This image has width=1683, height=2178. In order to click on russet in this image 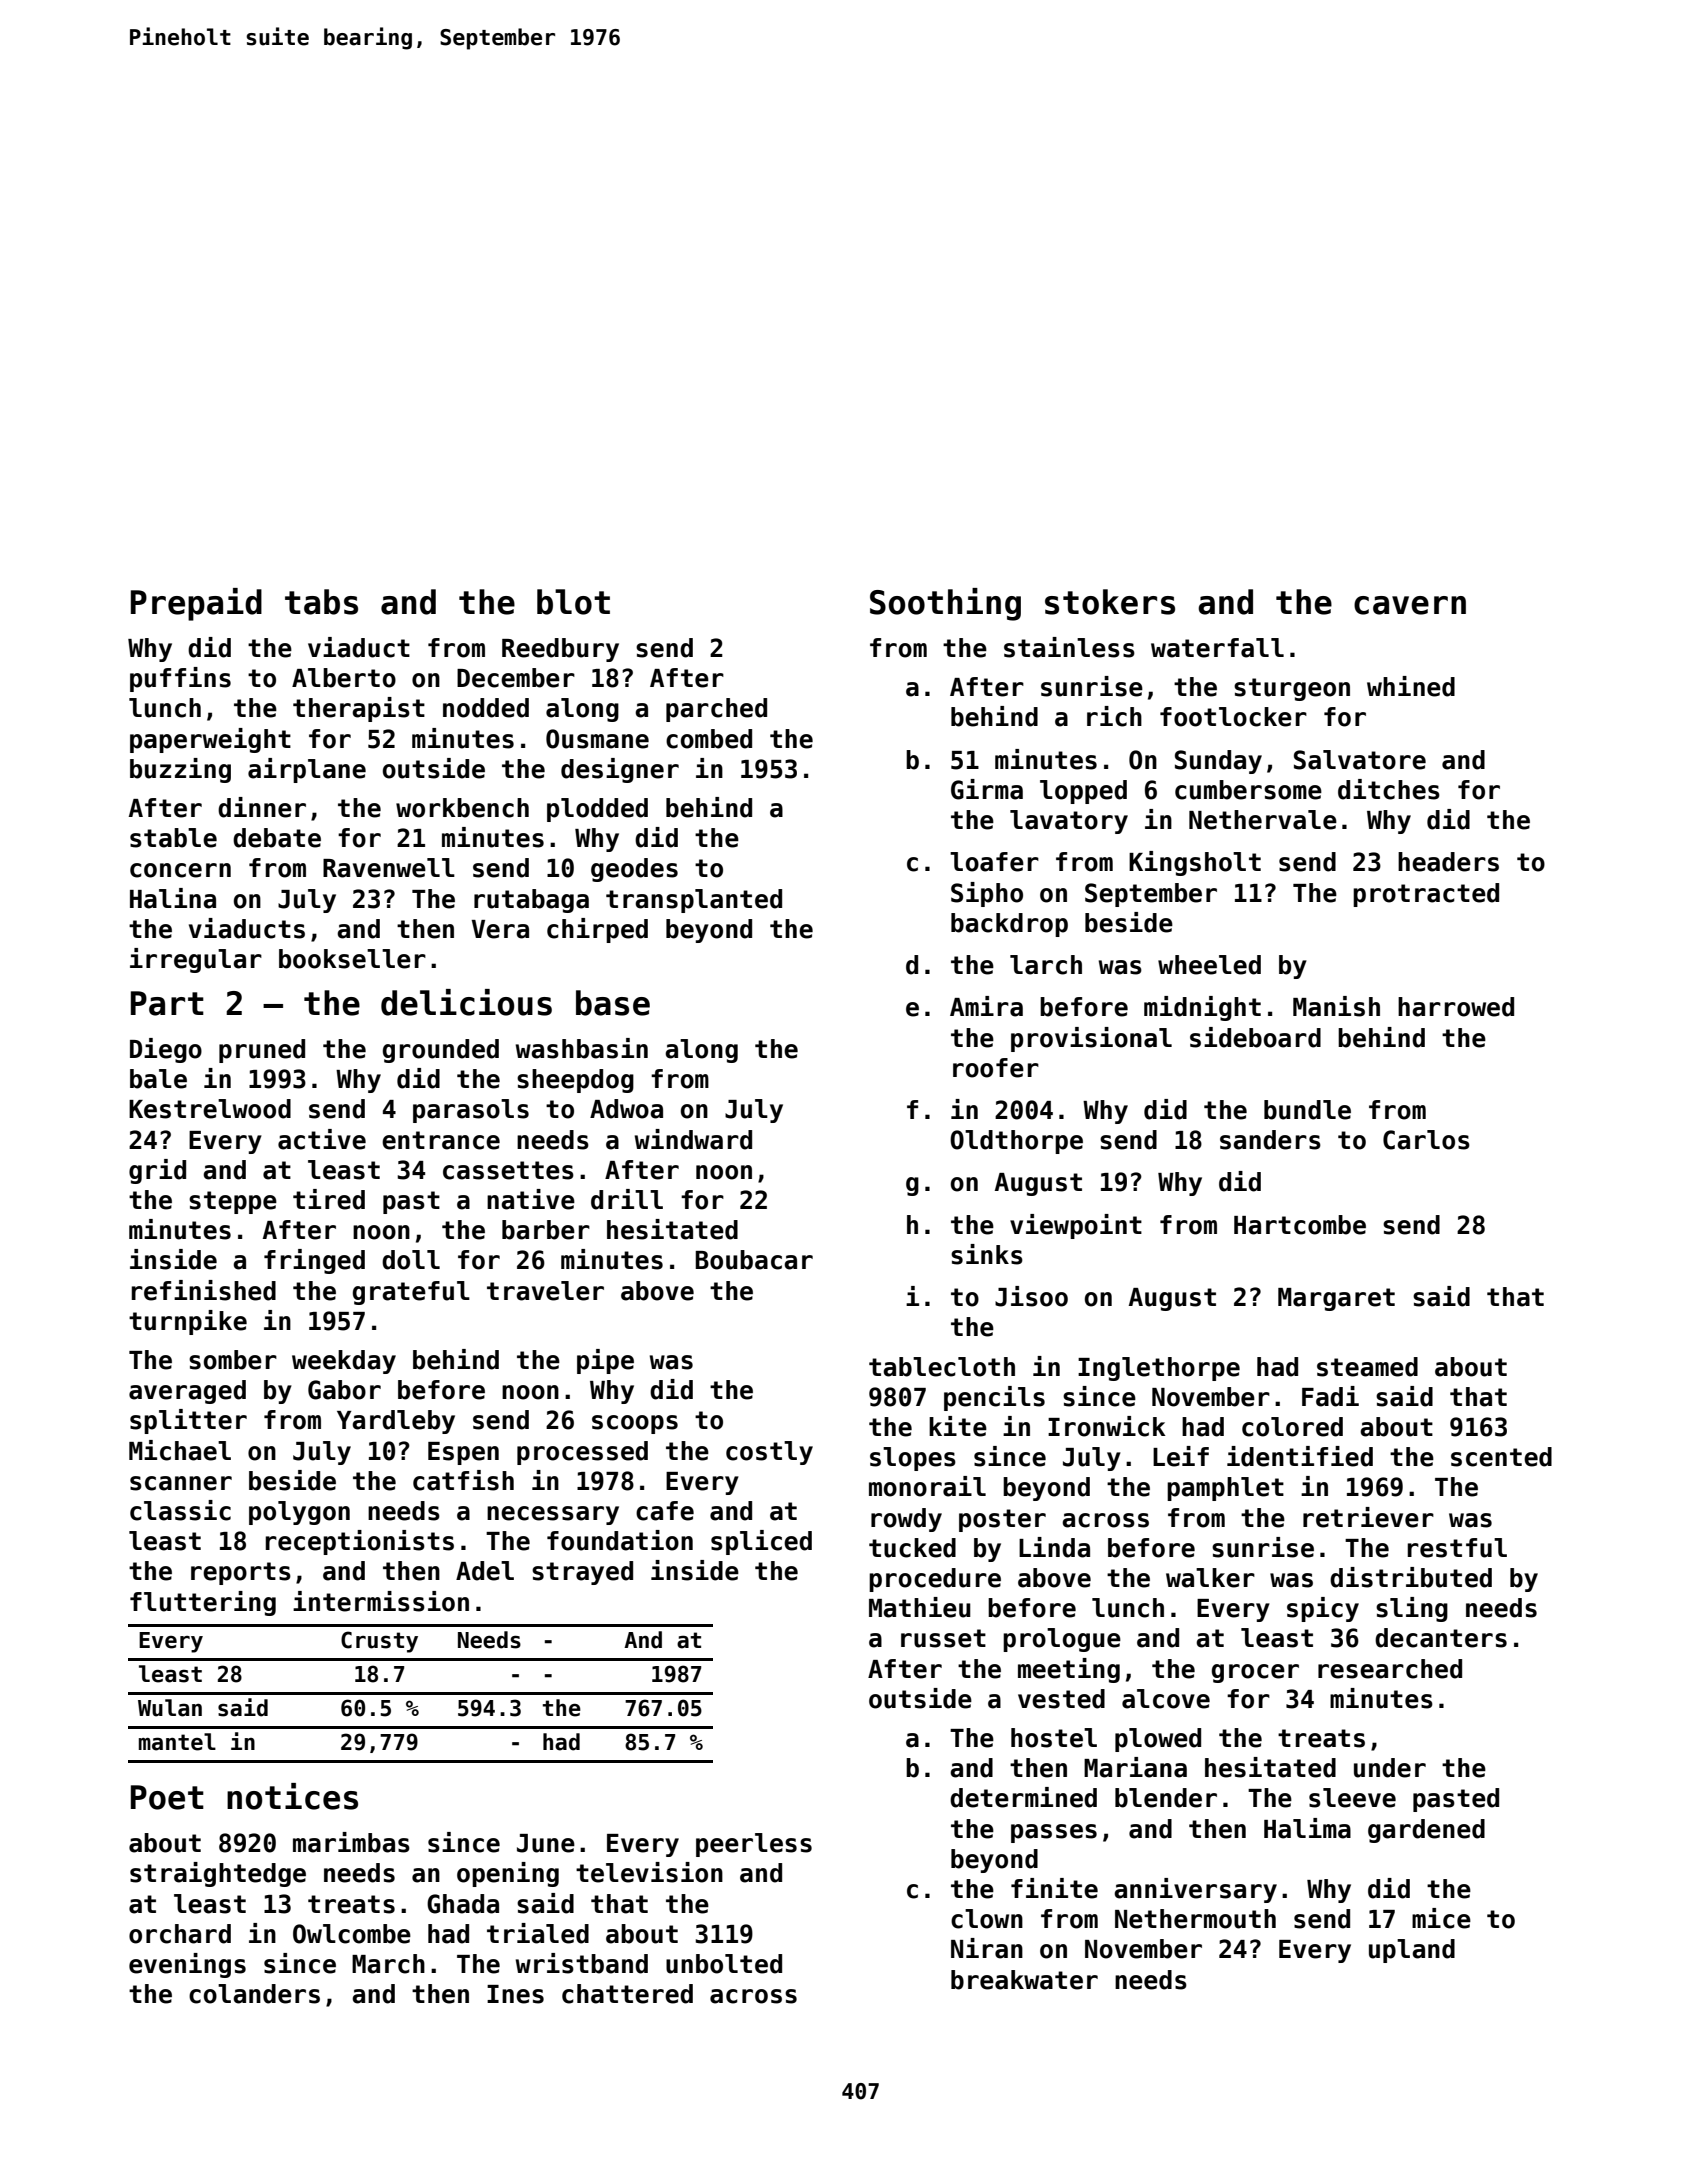, I will do `click(943, 1638)`.
